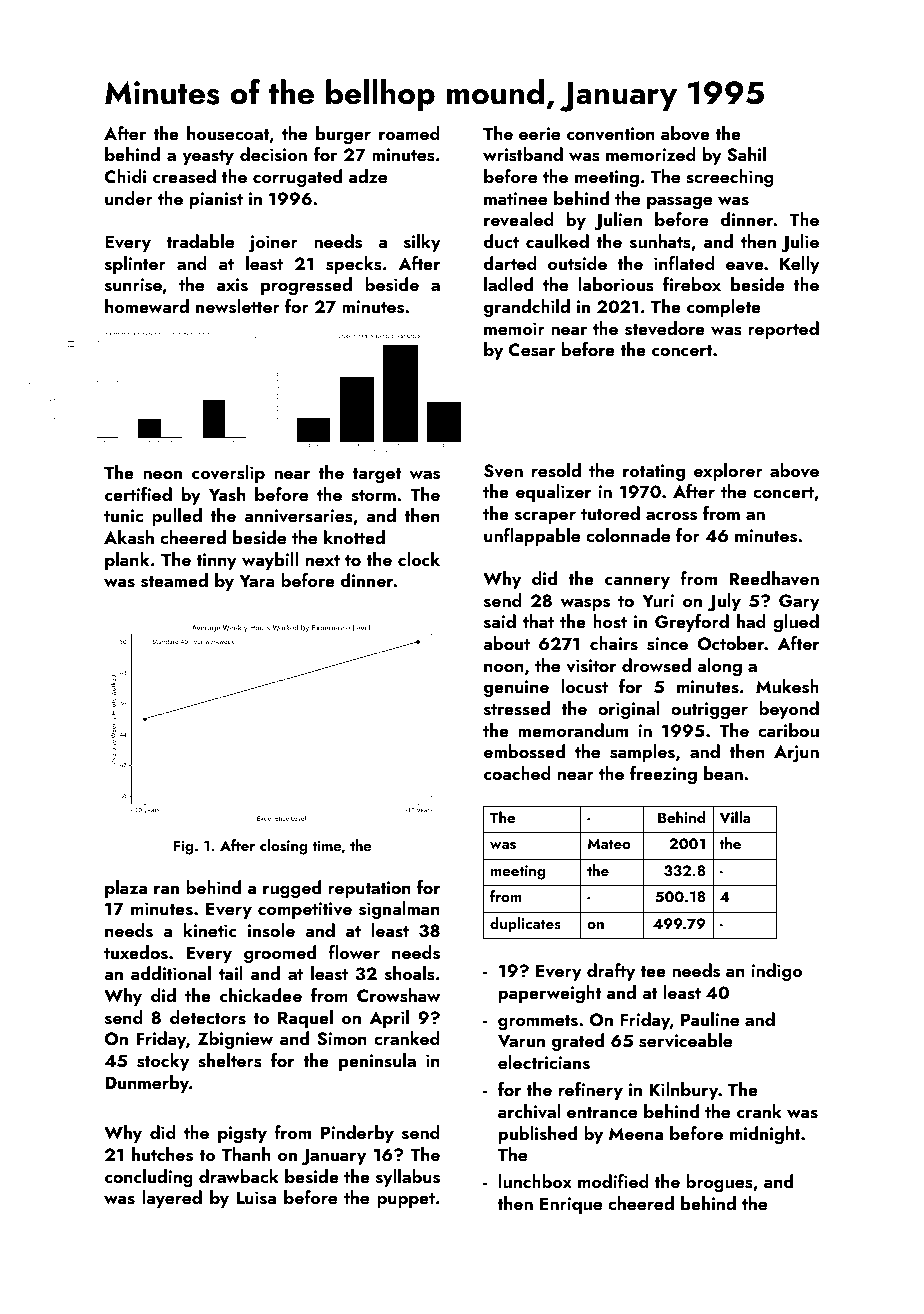 This screenshot has height=1314, width=924. Describe the element at coordinates (399, 910) in the screenshot. I see `signalman` at that location.
